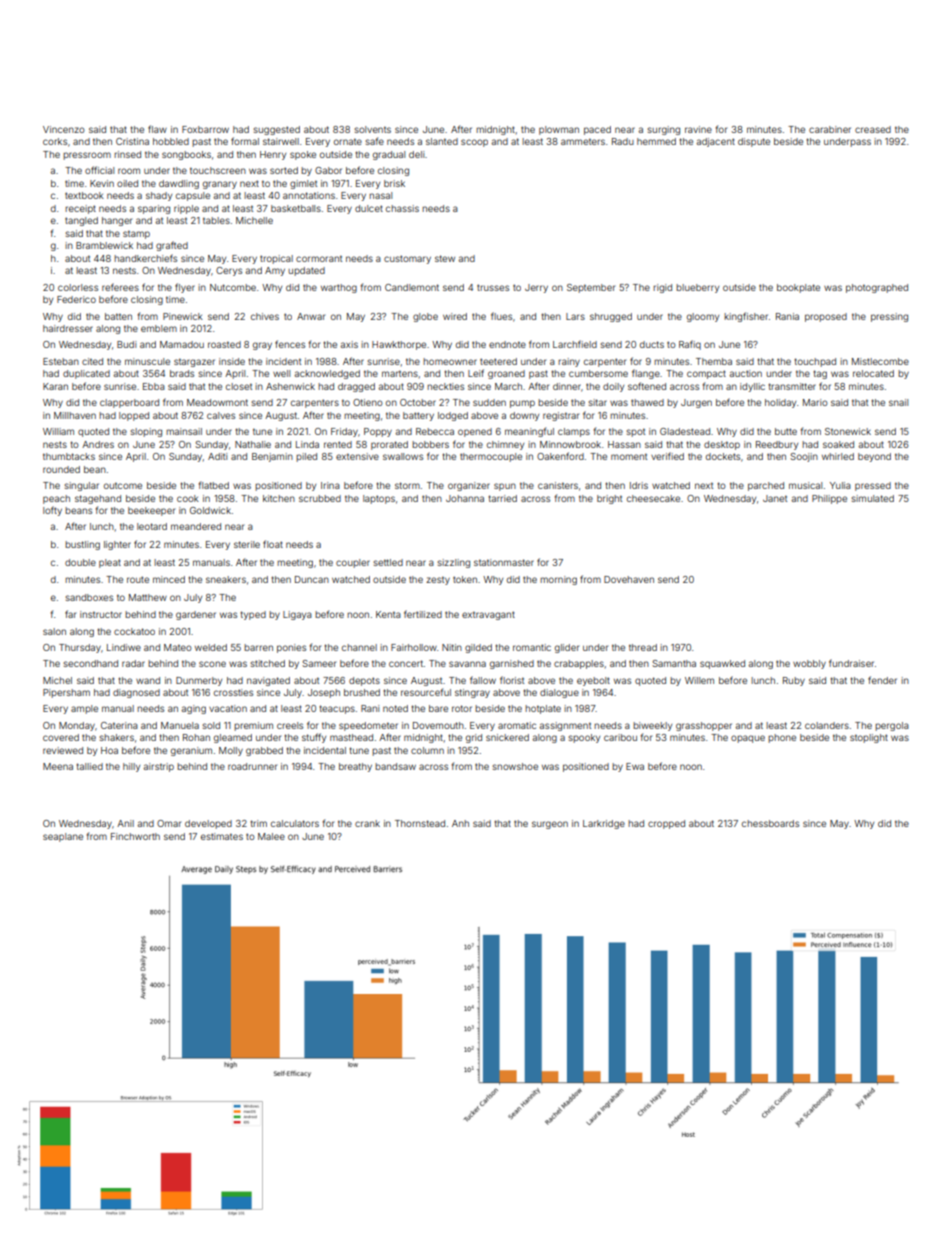 This screenshot has width=952, height=1233. I want to click on fundraiser, so click(851, 663).
